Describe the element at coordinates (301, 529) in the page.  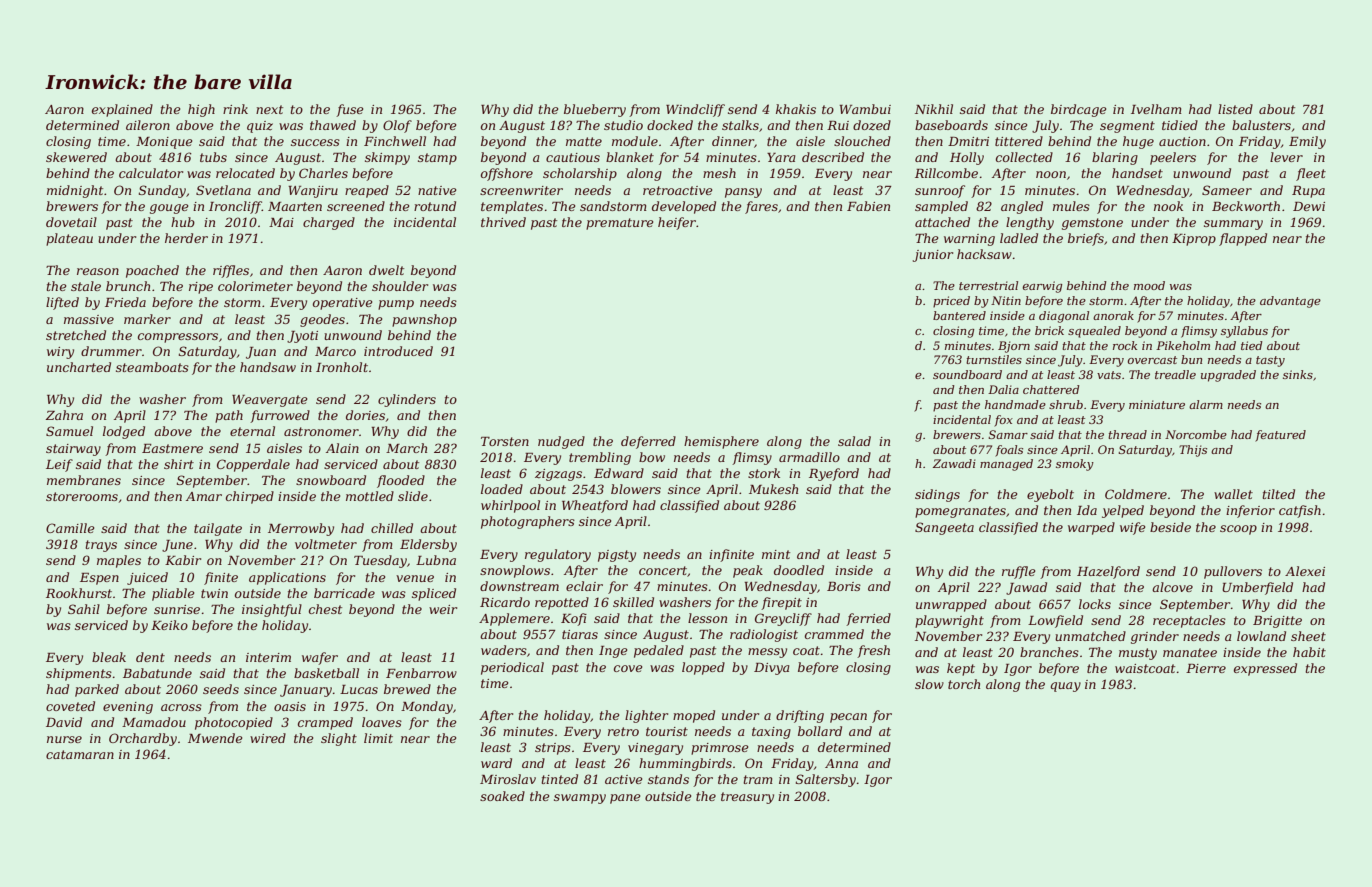
I see `Merrowby` at that location.
